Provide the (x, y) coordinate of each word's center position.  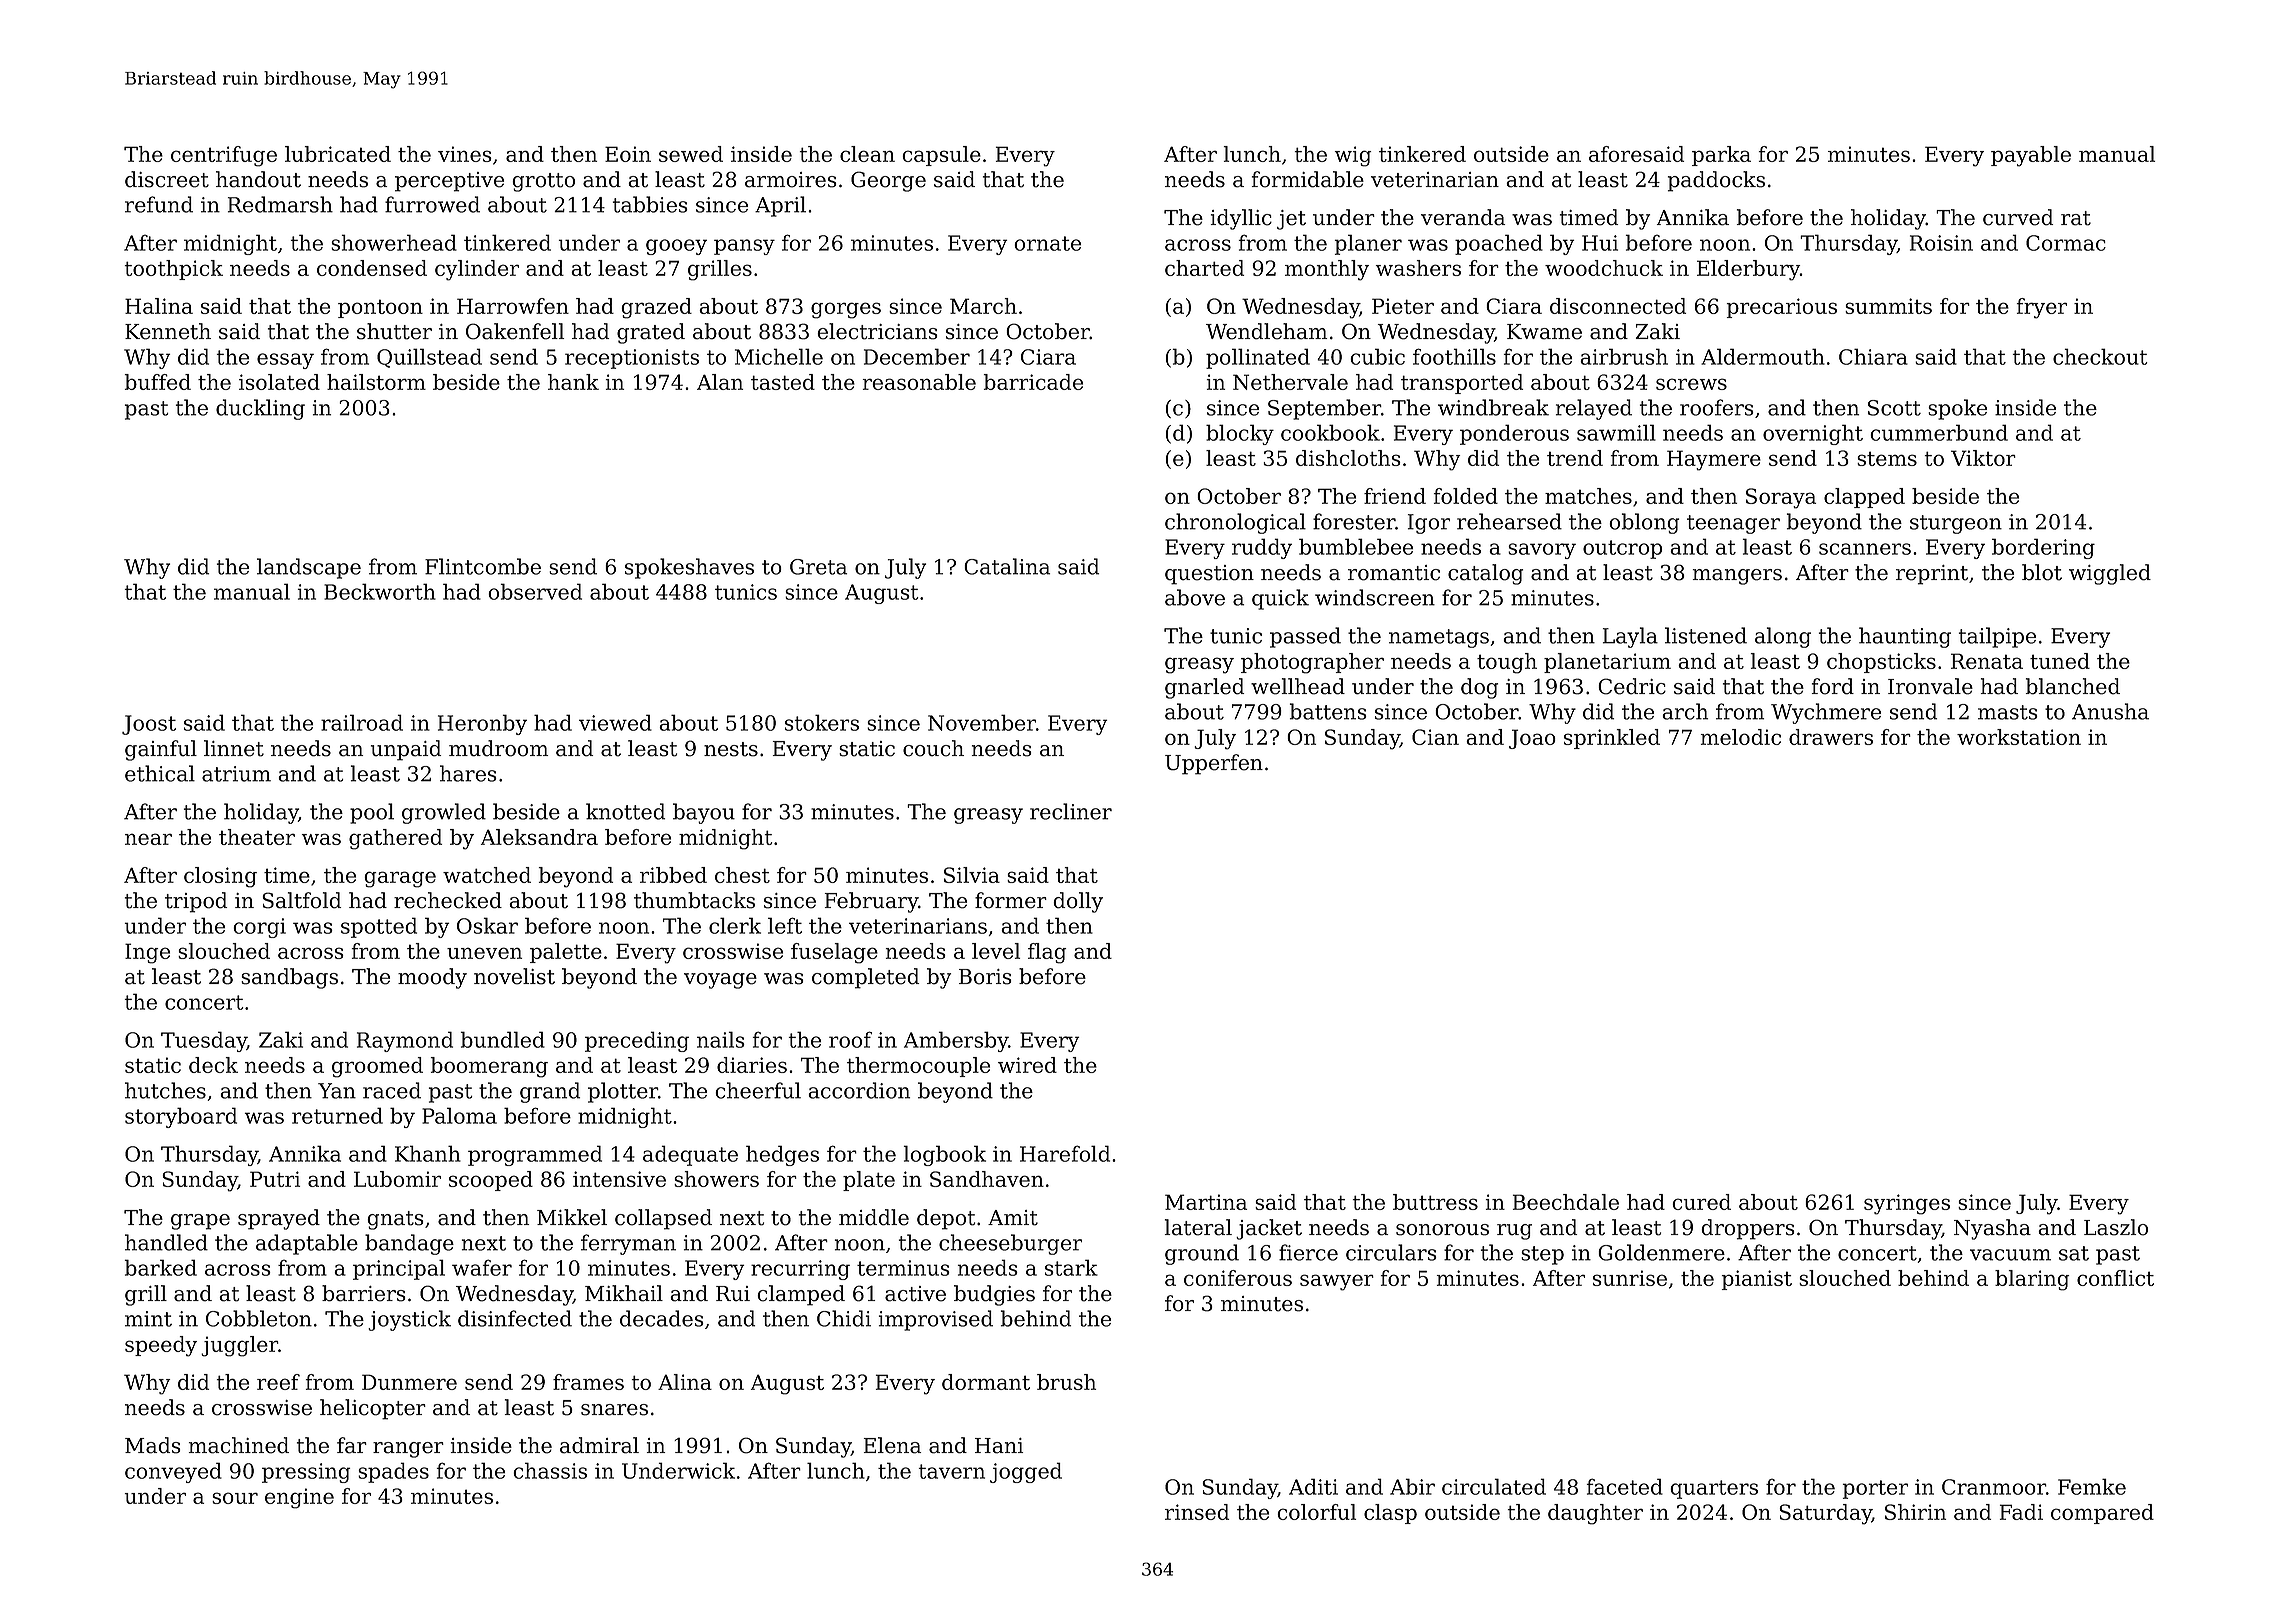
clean (867, 154)
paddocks (1716, 181)
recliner (1071, 811)
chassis (550, 1470)
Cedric (1632, 686)
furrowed (432, 204)
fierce (1308, 1252)
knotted (625, 811)
